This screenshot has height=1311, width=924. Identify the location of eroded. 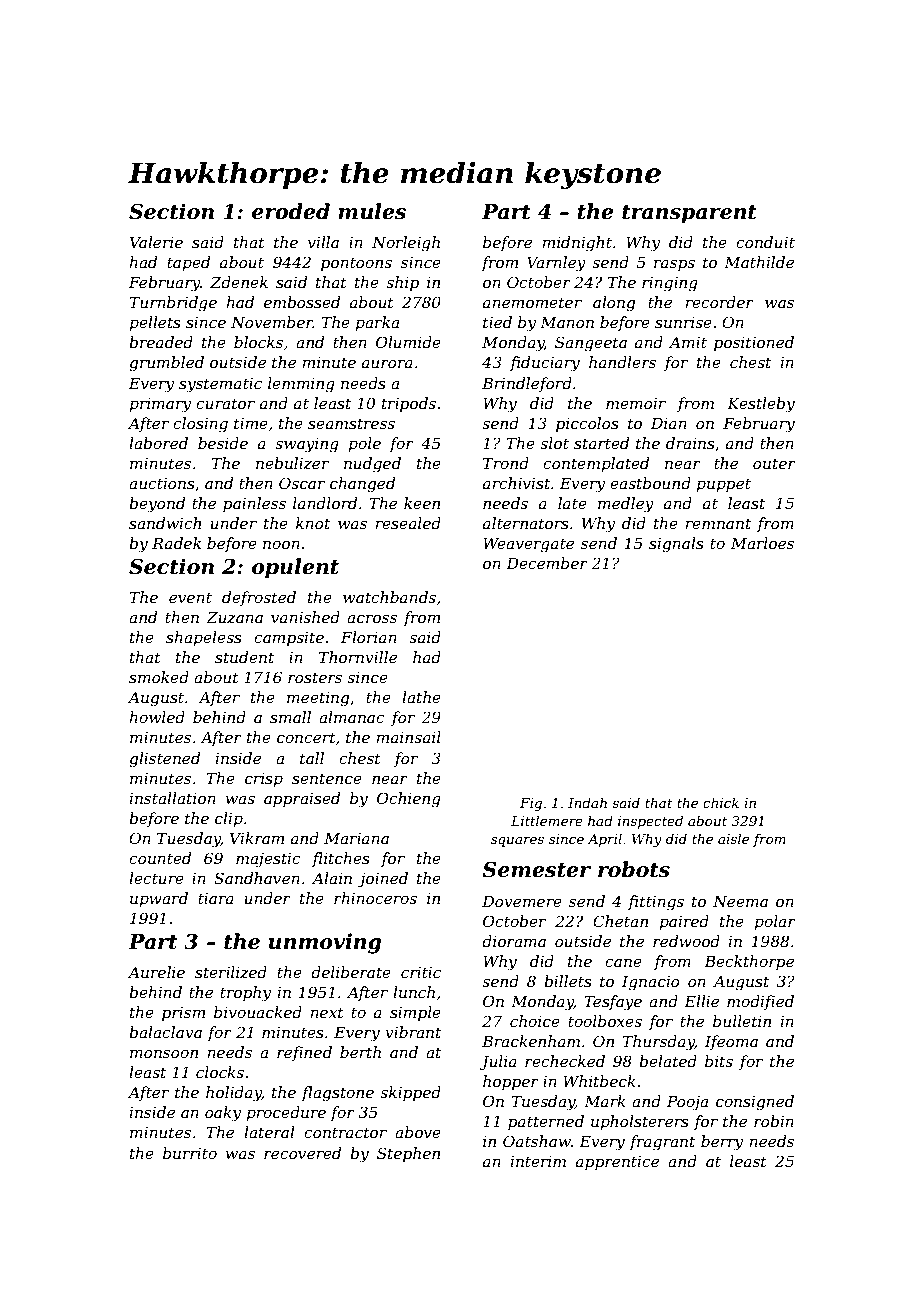
(291, 211).
